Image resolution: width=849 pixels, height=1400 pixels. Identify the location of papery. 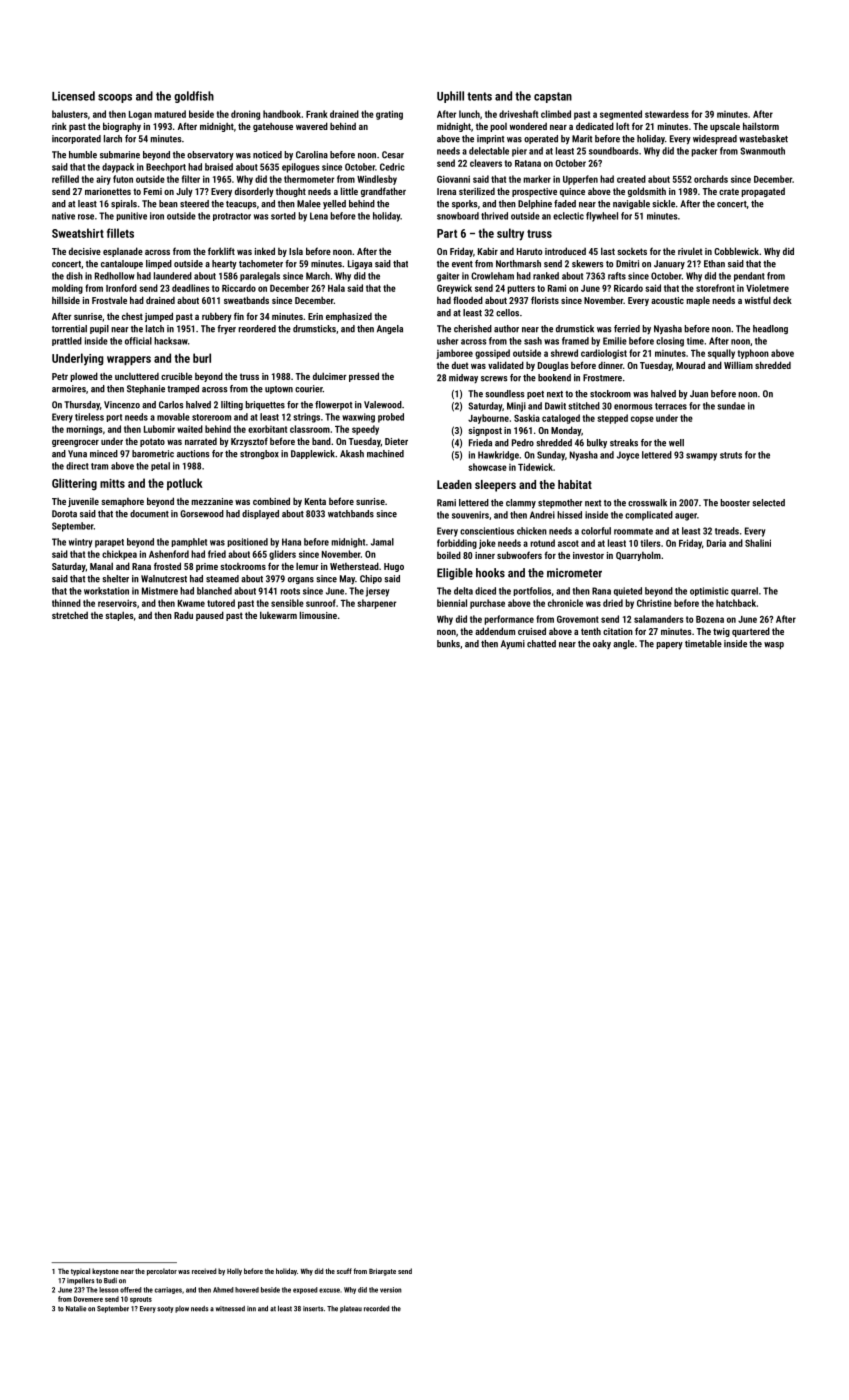
(669, 646).
